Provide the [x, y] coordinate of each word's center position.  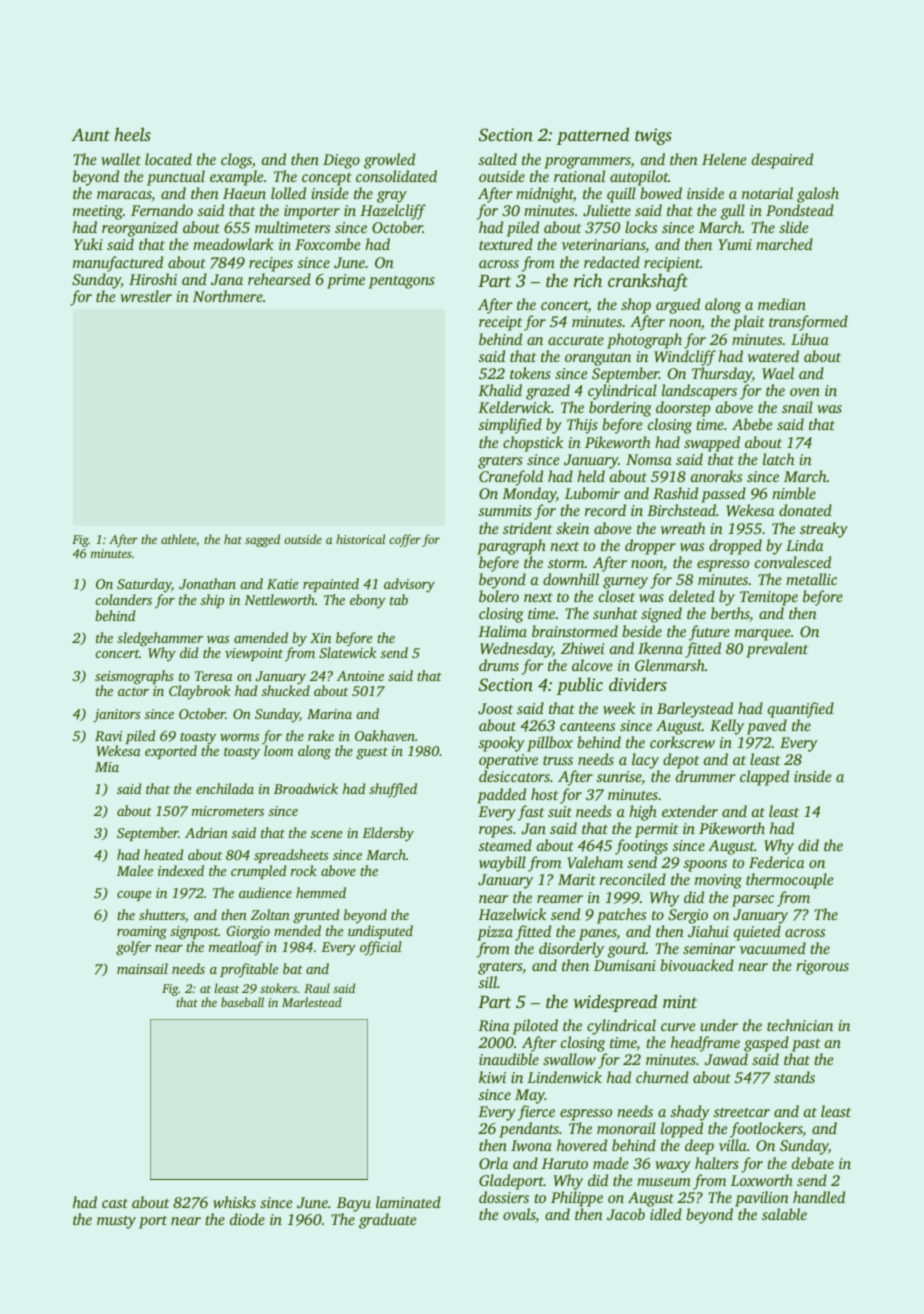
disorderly [571, 950]
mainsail [142, 968]
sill [487, 982]
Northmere [228, 296]
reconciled [633, 879]
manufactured [118, 264]
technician [800, 1025]
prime [346, 281]
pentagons [402, 282]
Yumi [735, 244]
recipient [672, 264]
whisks [234, 1202]
